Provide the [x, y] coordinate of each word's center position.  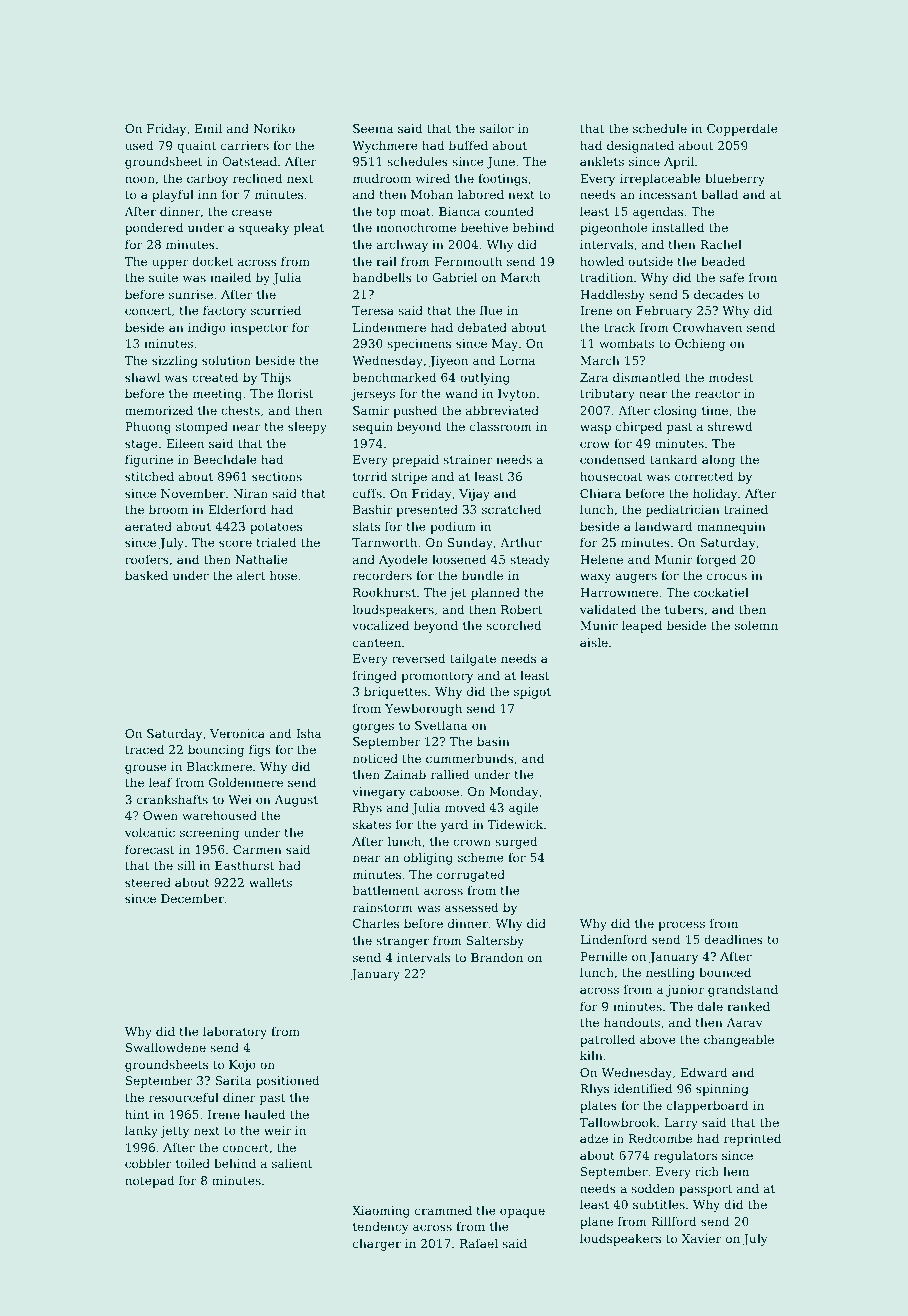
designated [640, 146]
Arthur [521, 542]
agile [523, 808]
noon [140, 179]
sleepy [307, 427]
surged [516, 842]
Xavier [702, 1238]
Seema [373, 128]
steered [148, 882]
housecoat [611, 476]
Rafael [479, 1243]
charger [377, 1244]
